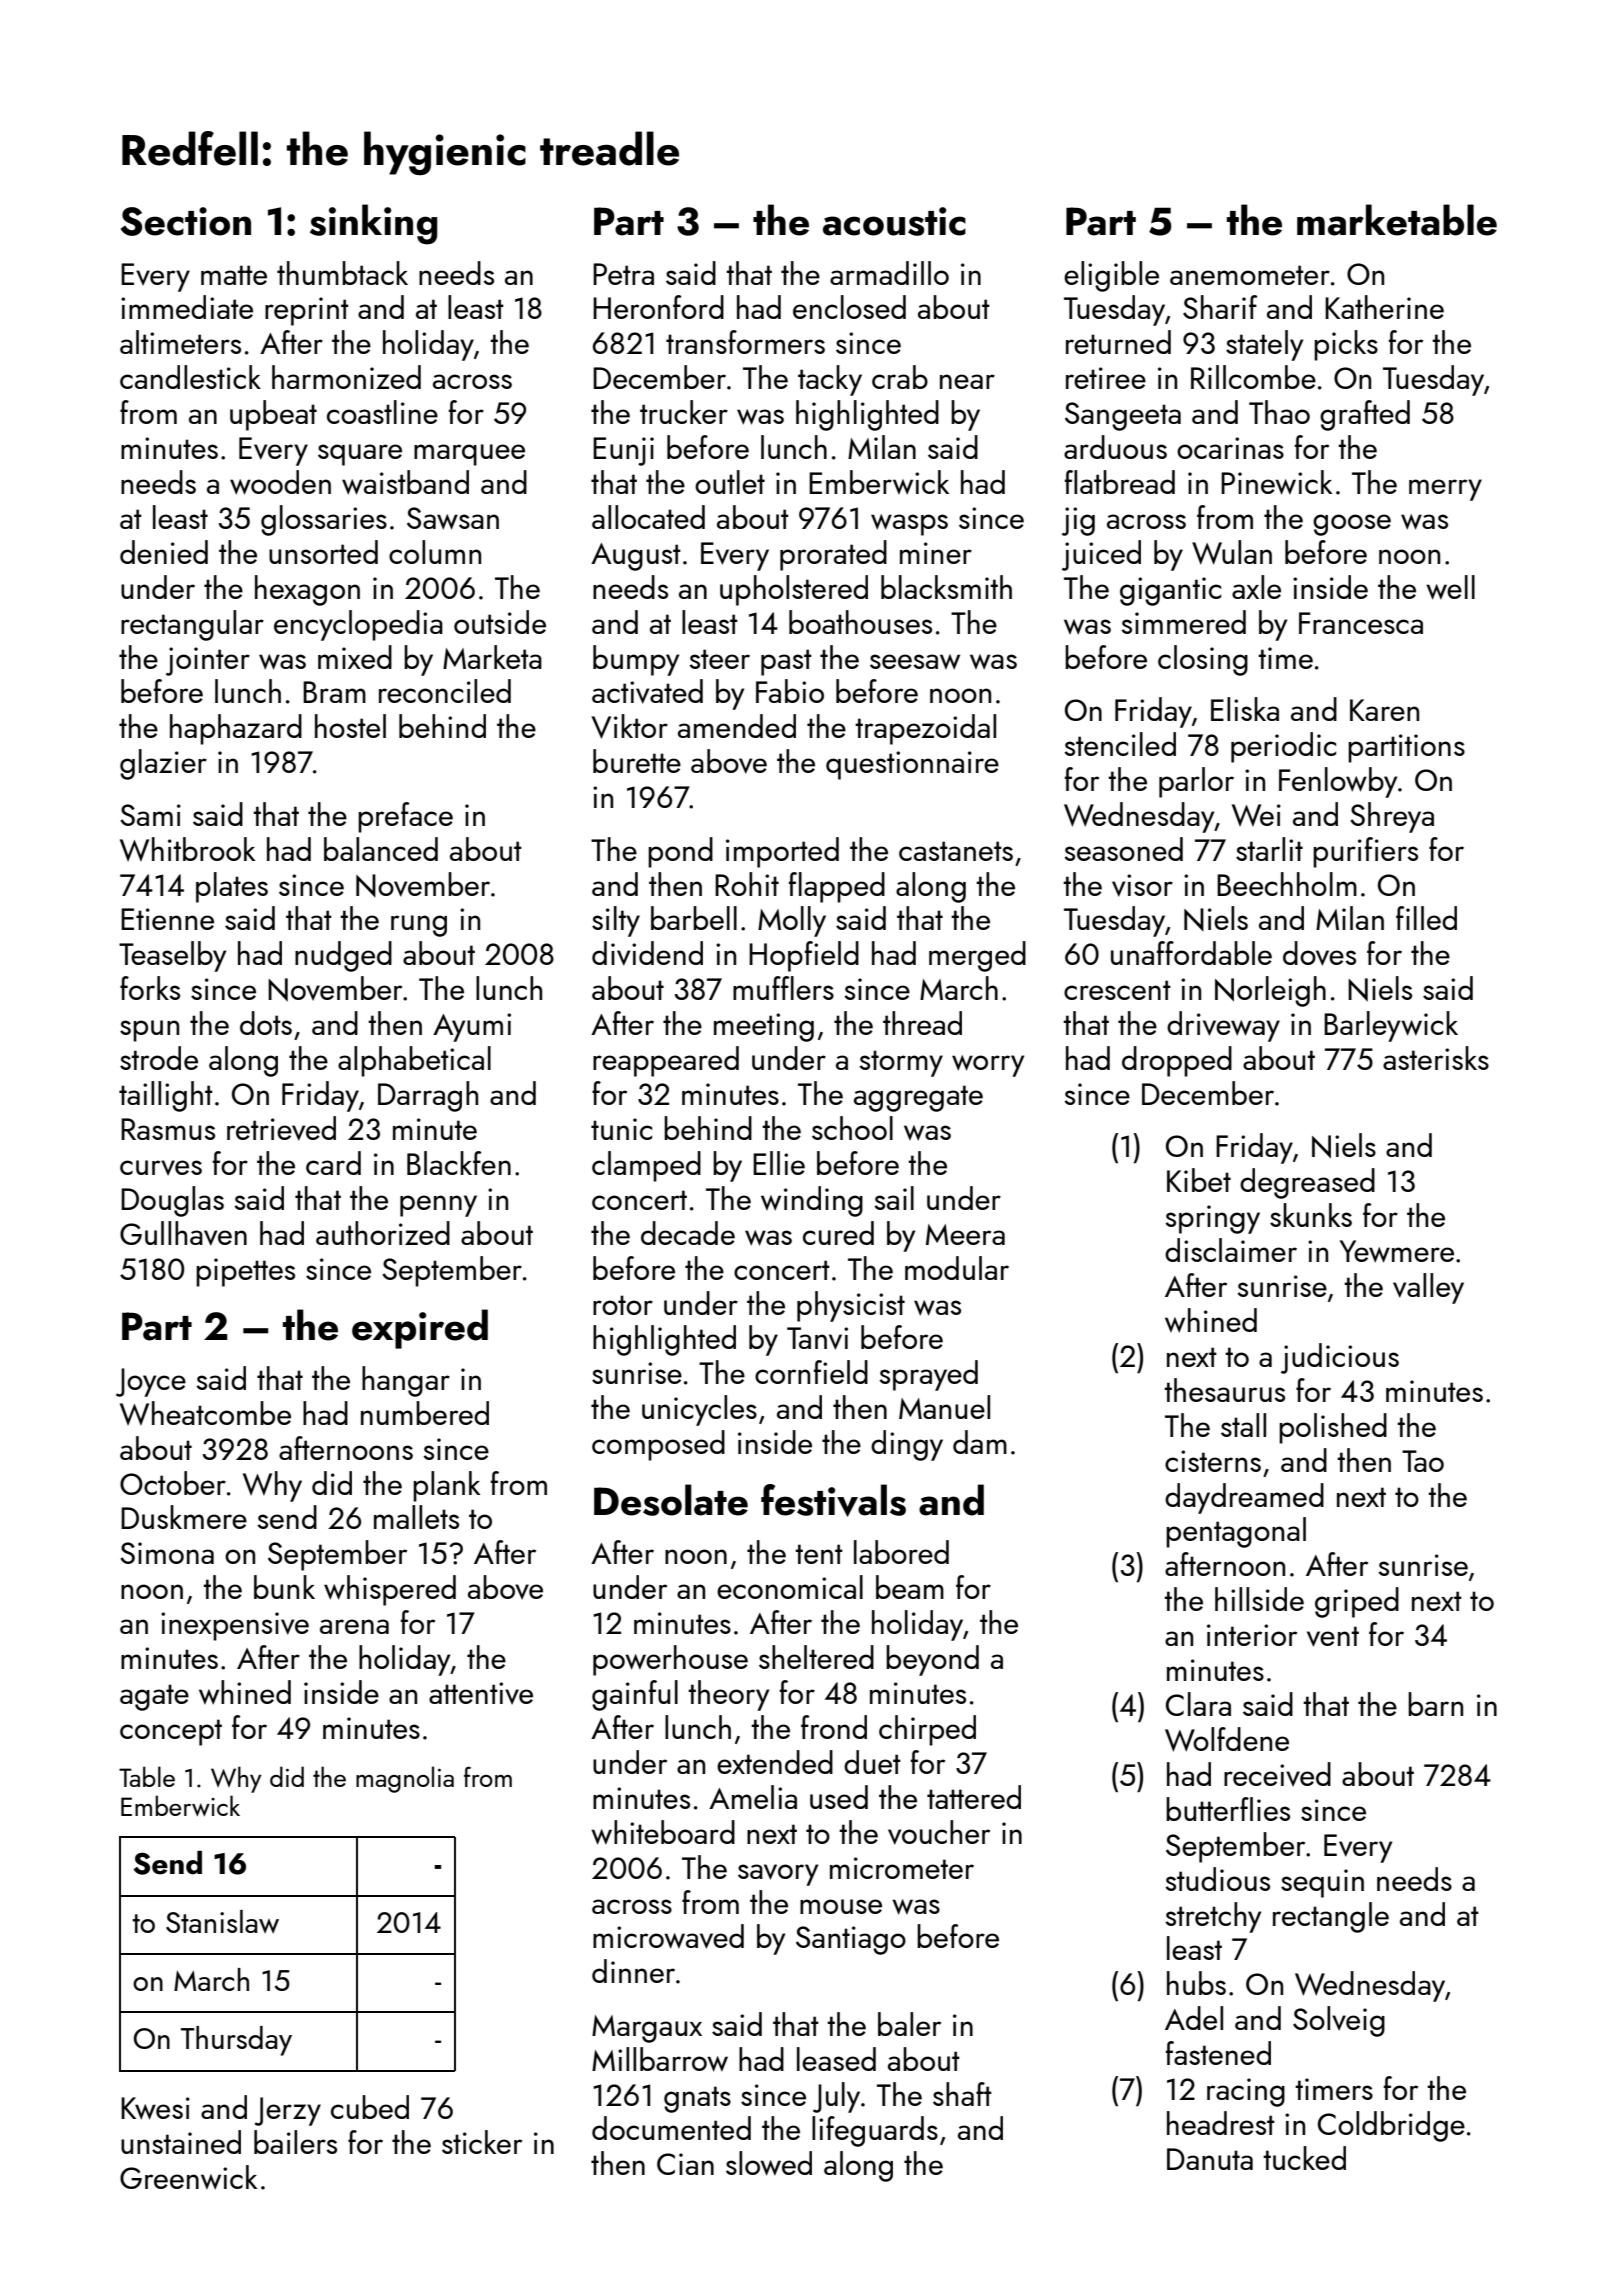  Describe the element at coordinates (354, 1626) in the screenshot. I see `arena` at that location.
